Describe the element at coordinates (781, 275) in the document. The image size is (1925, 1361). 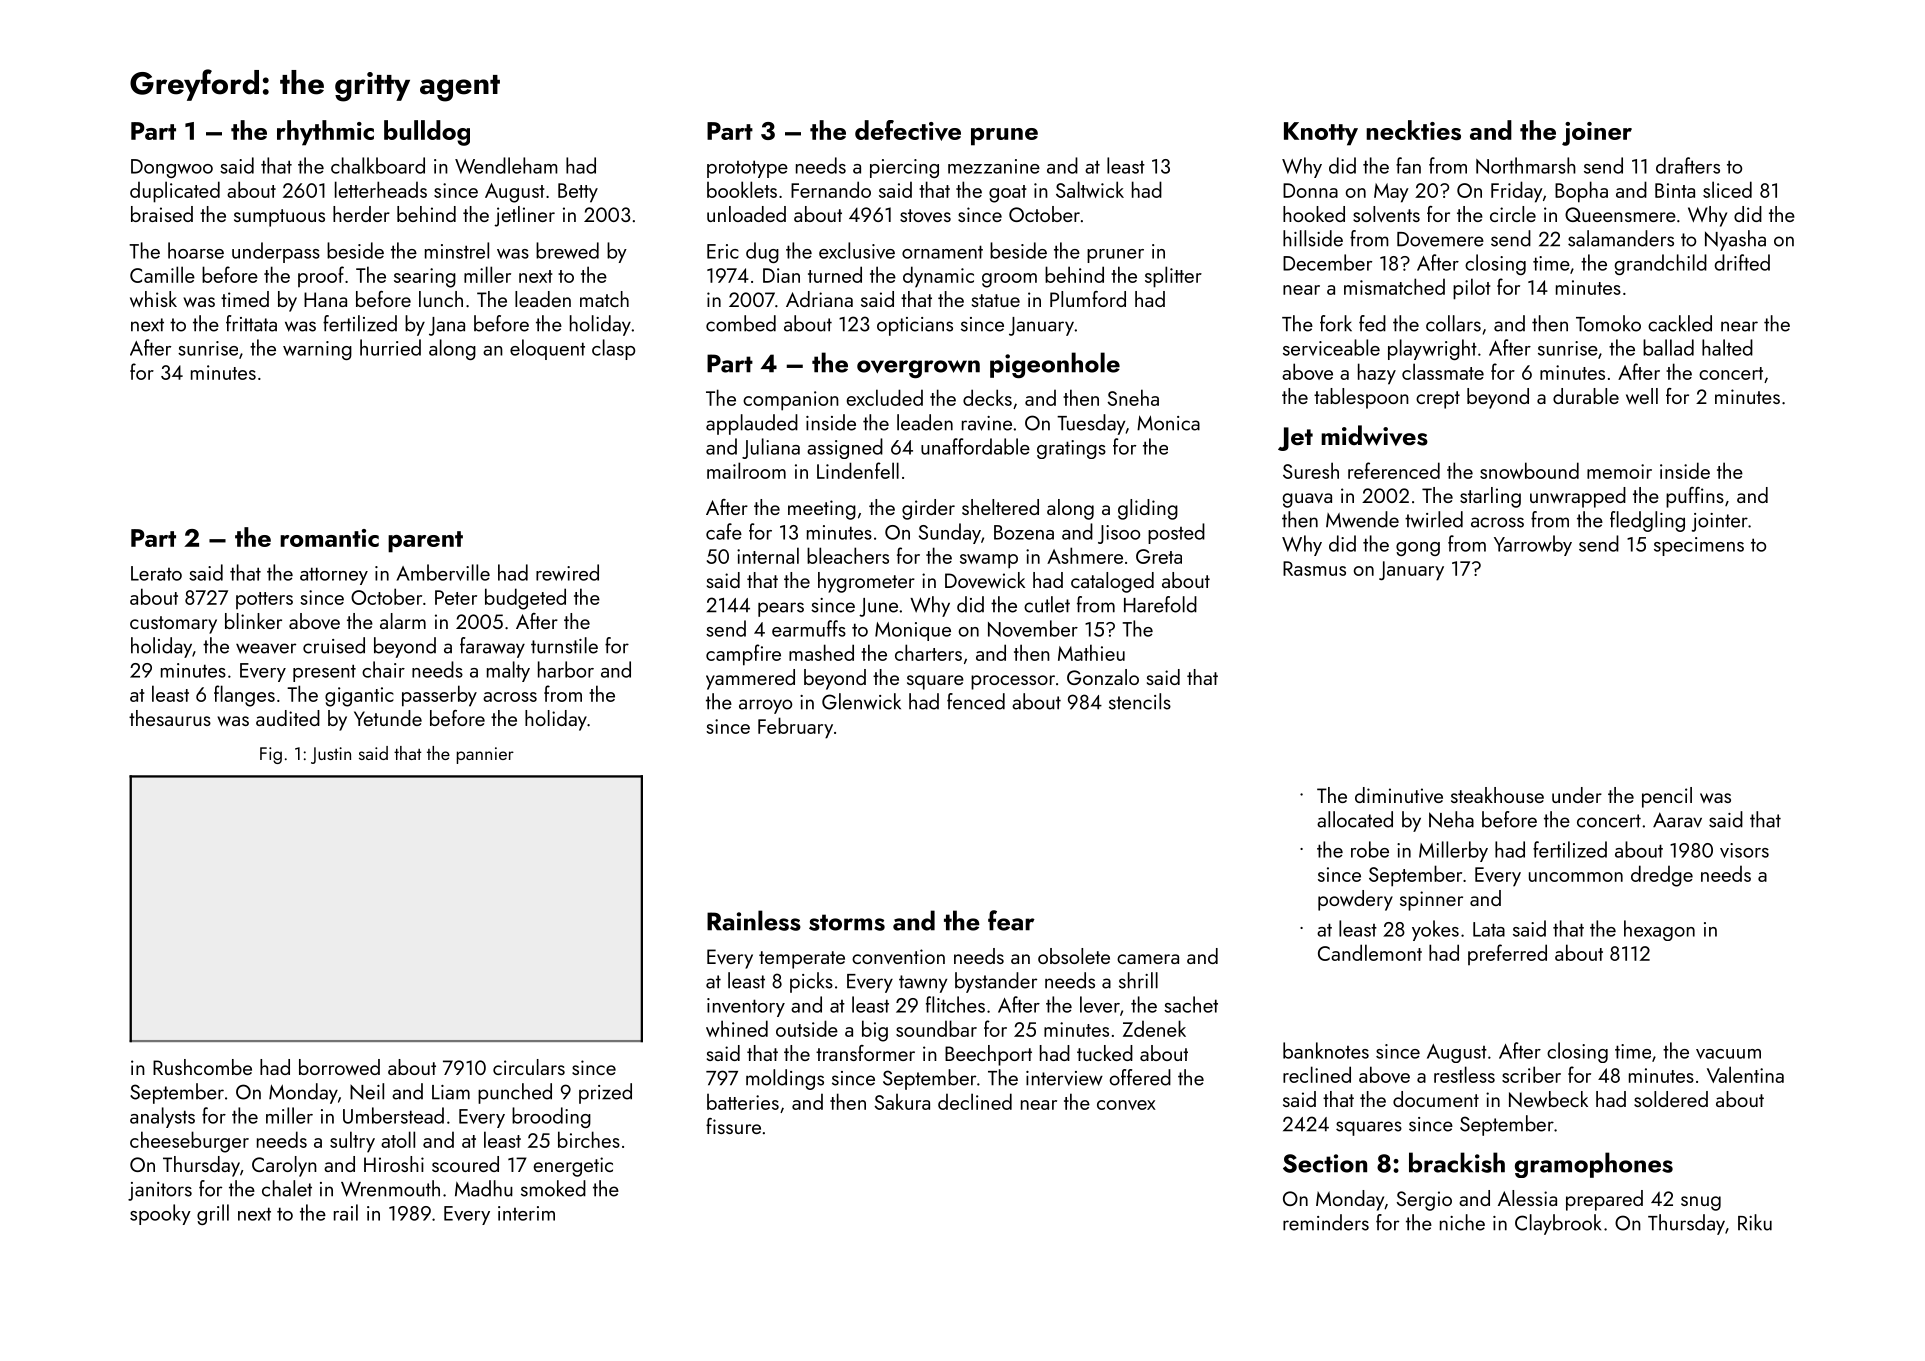
I see `Dian` at that location.
